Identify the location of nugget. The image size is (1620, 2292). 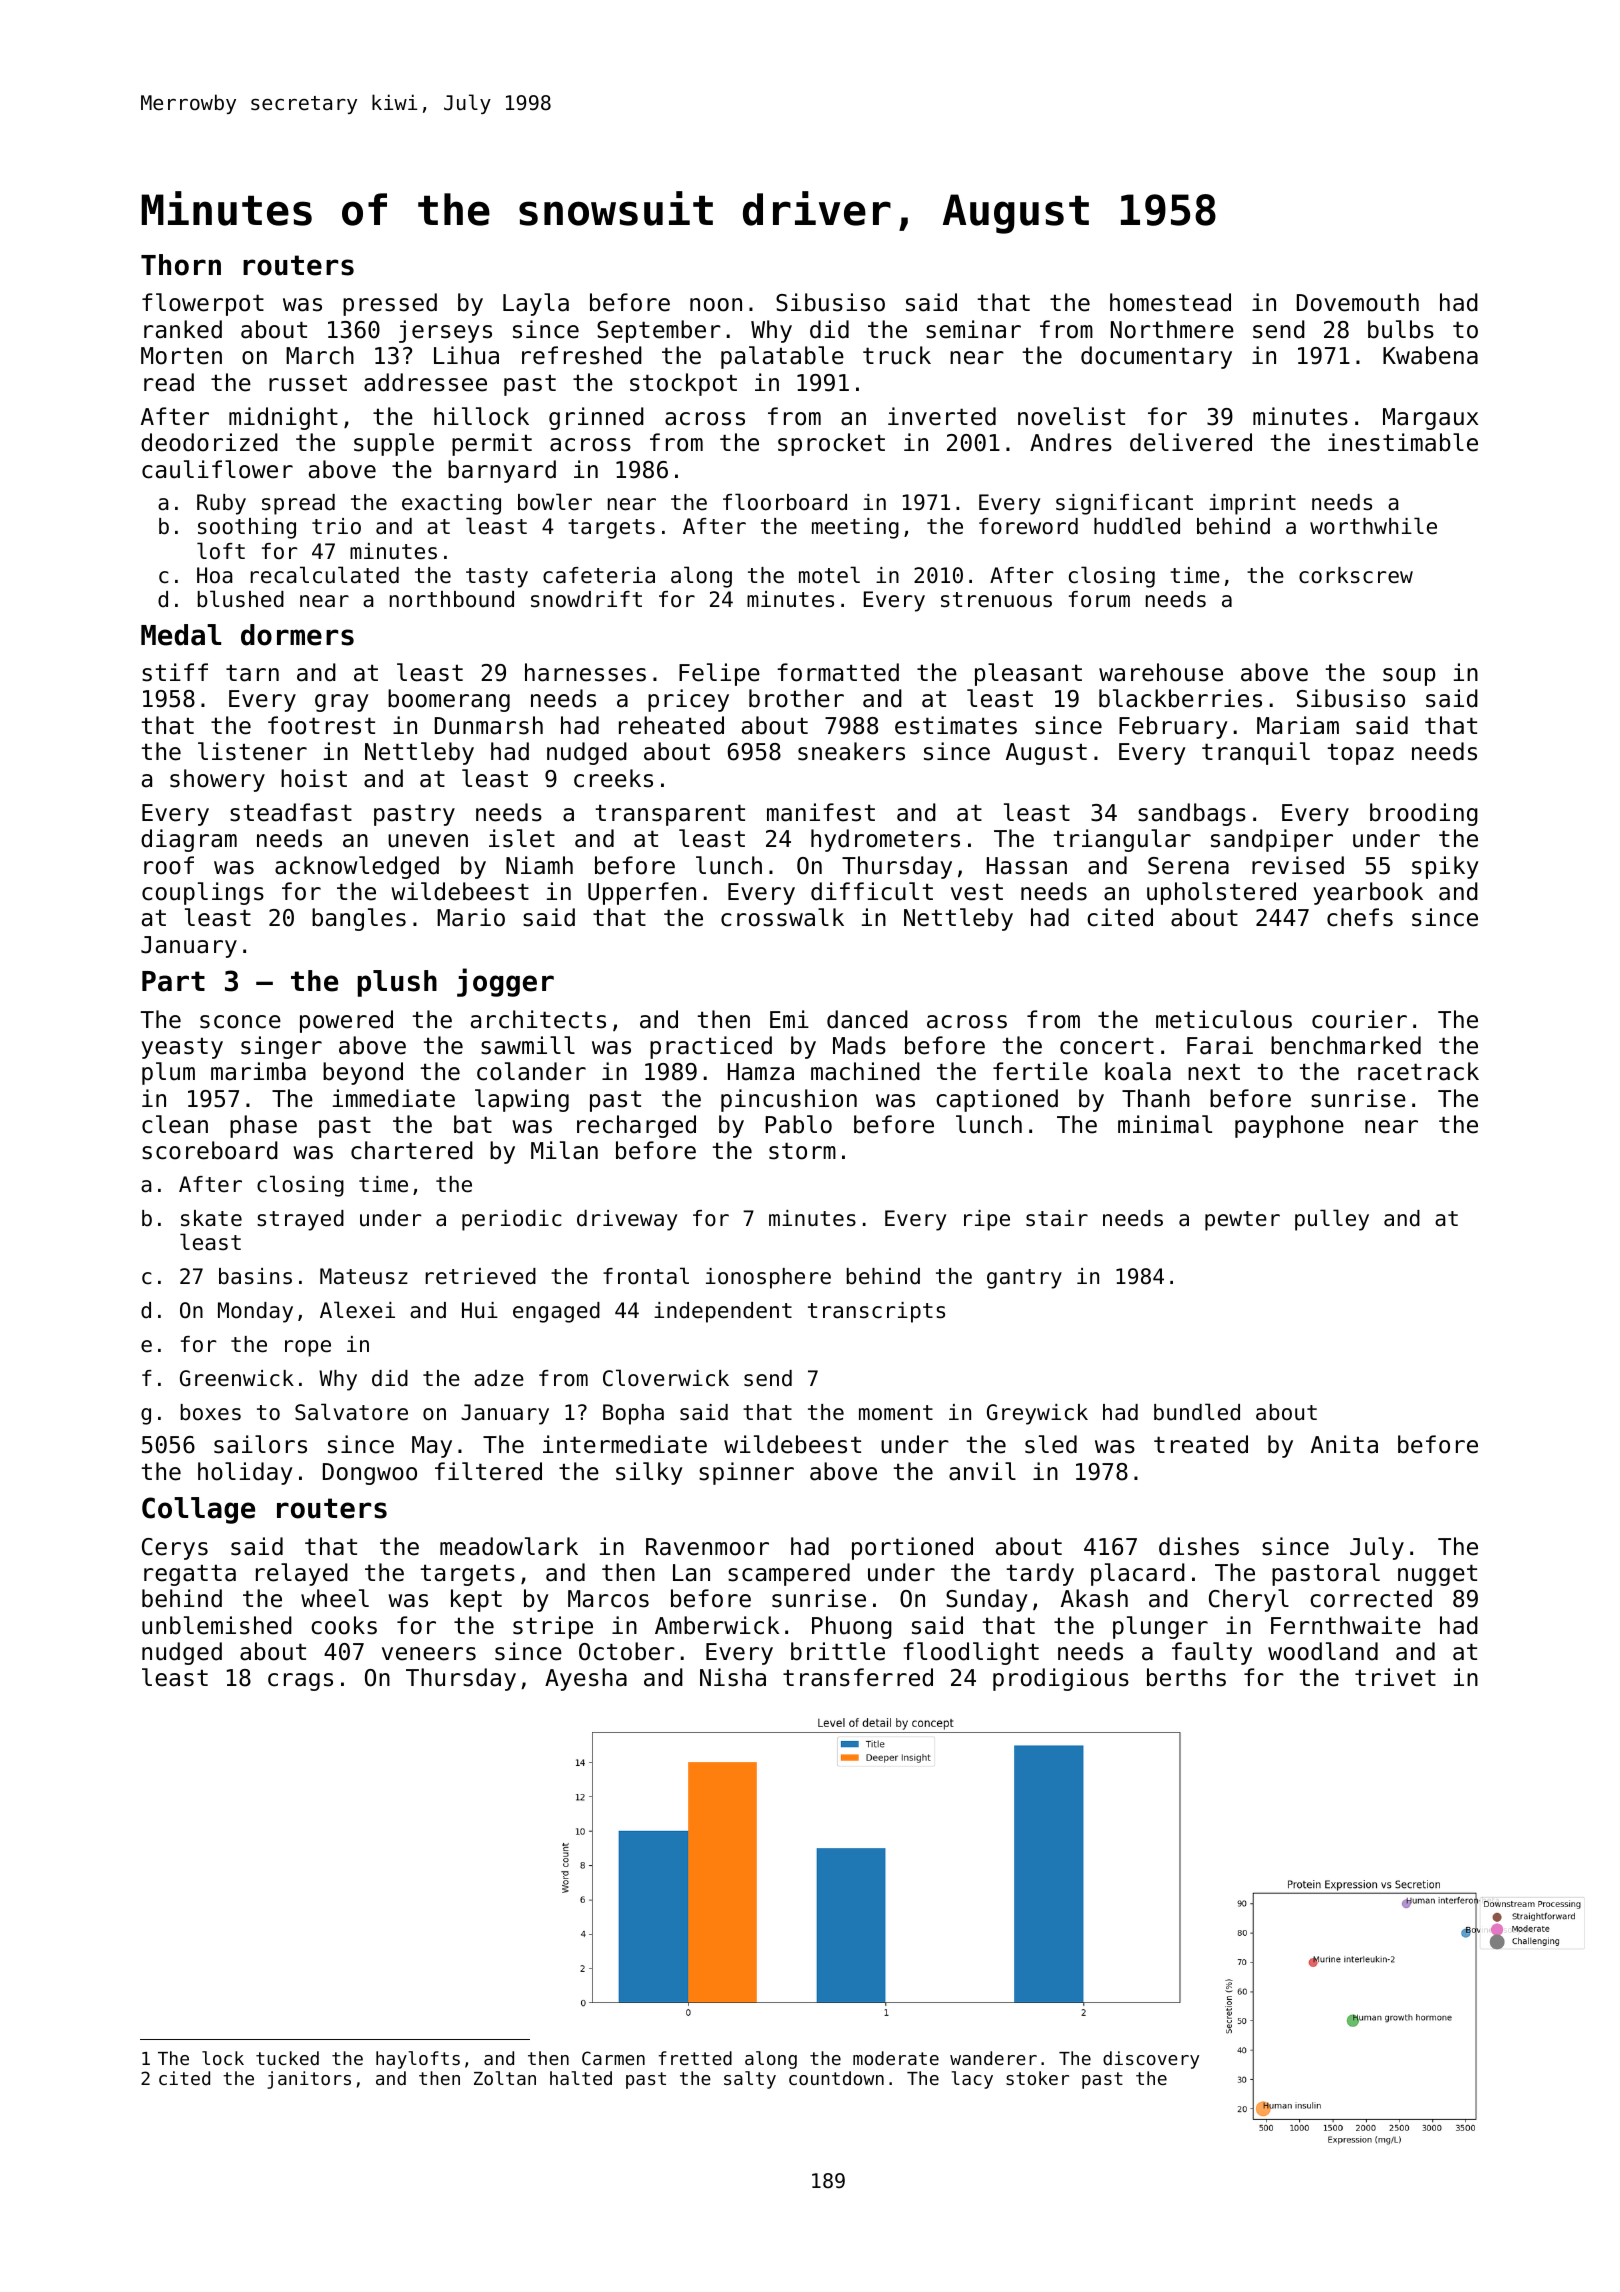
(1437, 1575).
